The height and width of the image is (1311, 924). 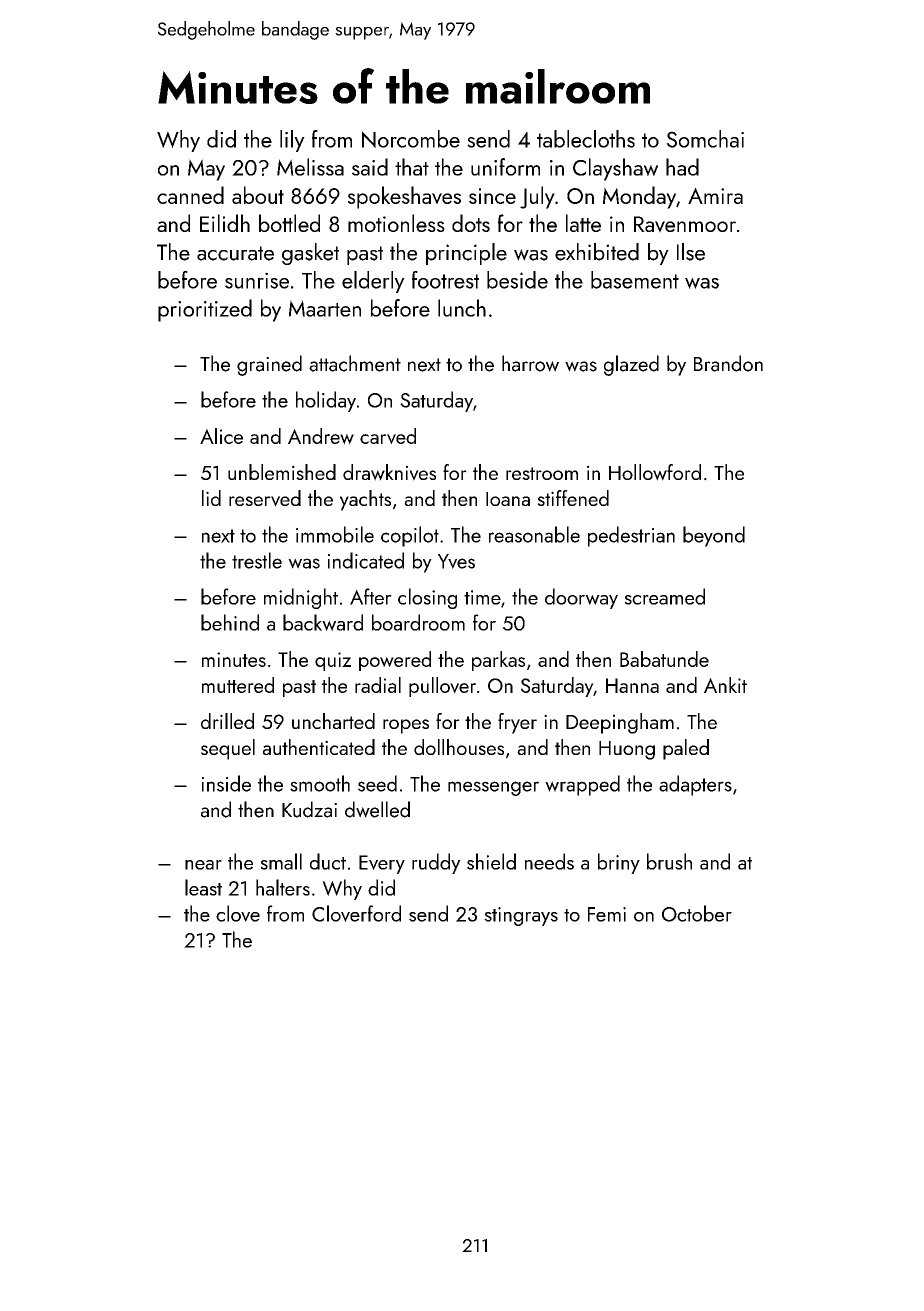 What do you see at coordinates (226, 783) in the image?
I see `inside` at bounding box center [226, 783].
